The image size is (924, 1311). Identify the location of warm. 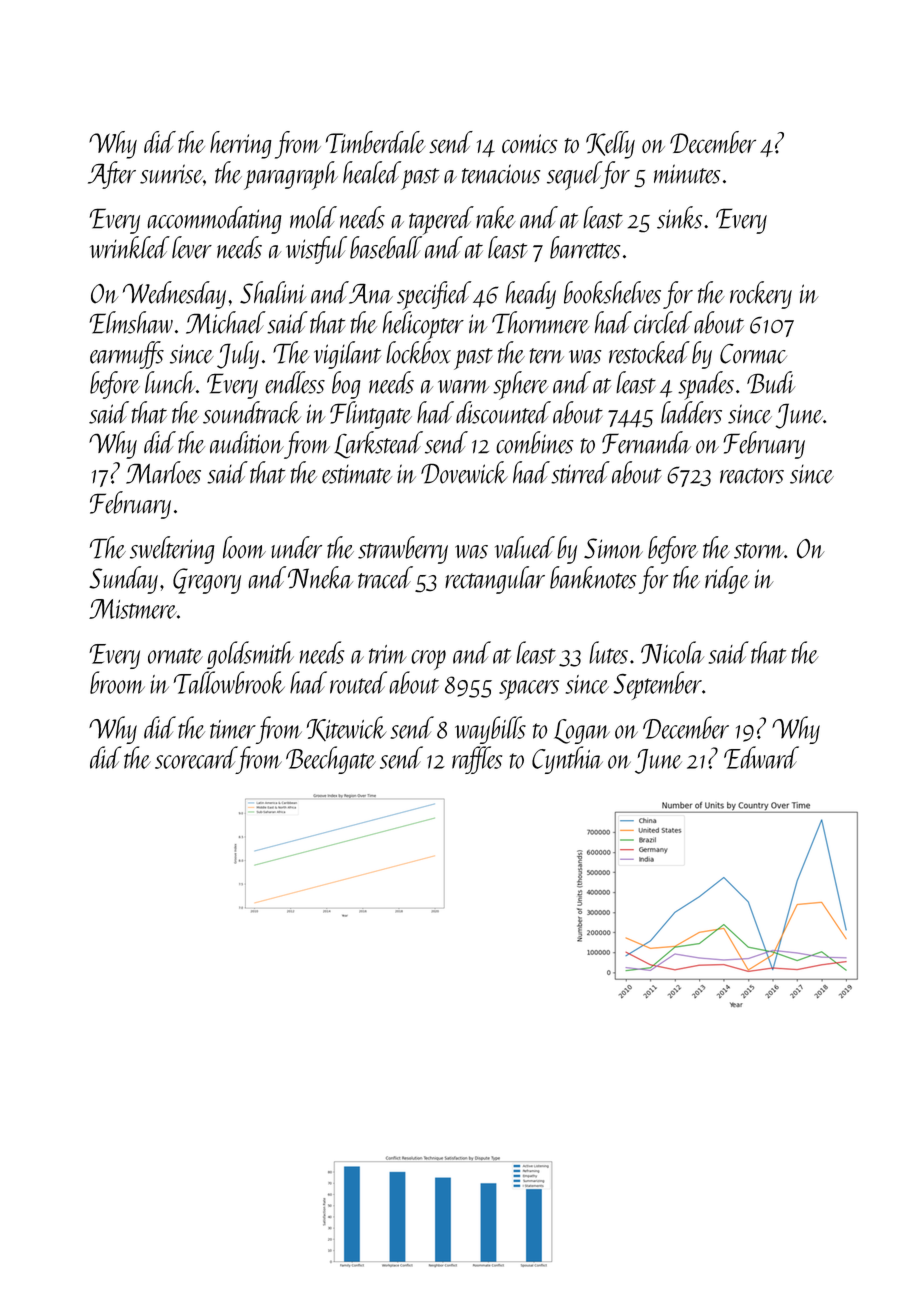
(463, 386).
